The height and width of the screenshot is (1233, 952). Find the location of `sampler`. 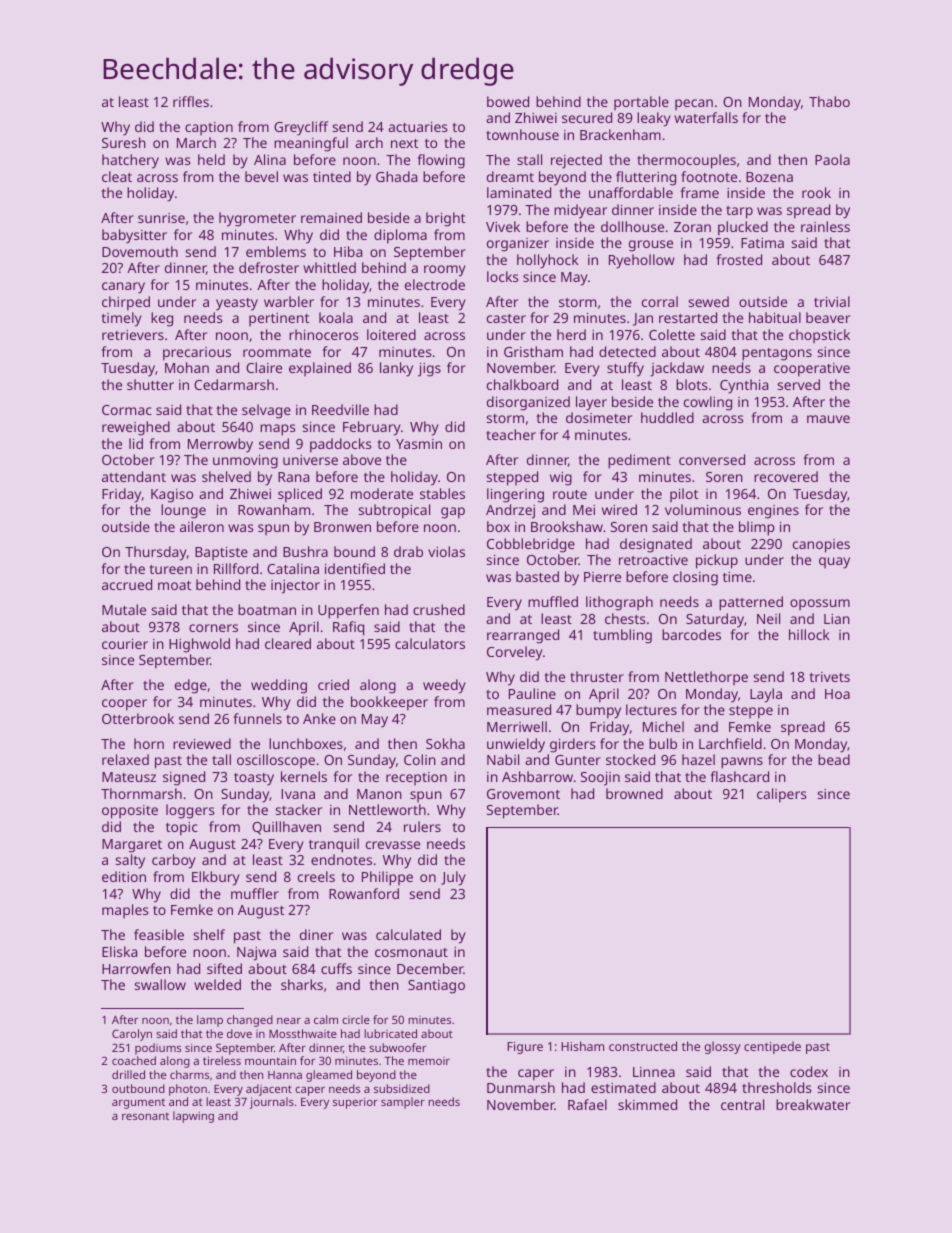

sampler is located at coordinates (403, 1103).
